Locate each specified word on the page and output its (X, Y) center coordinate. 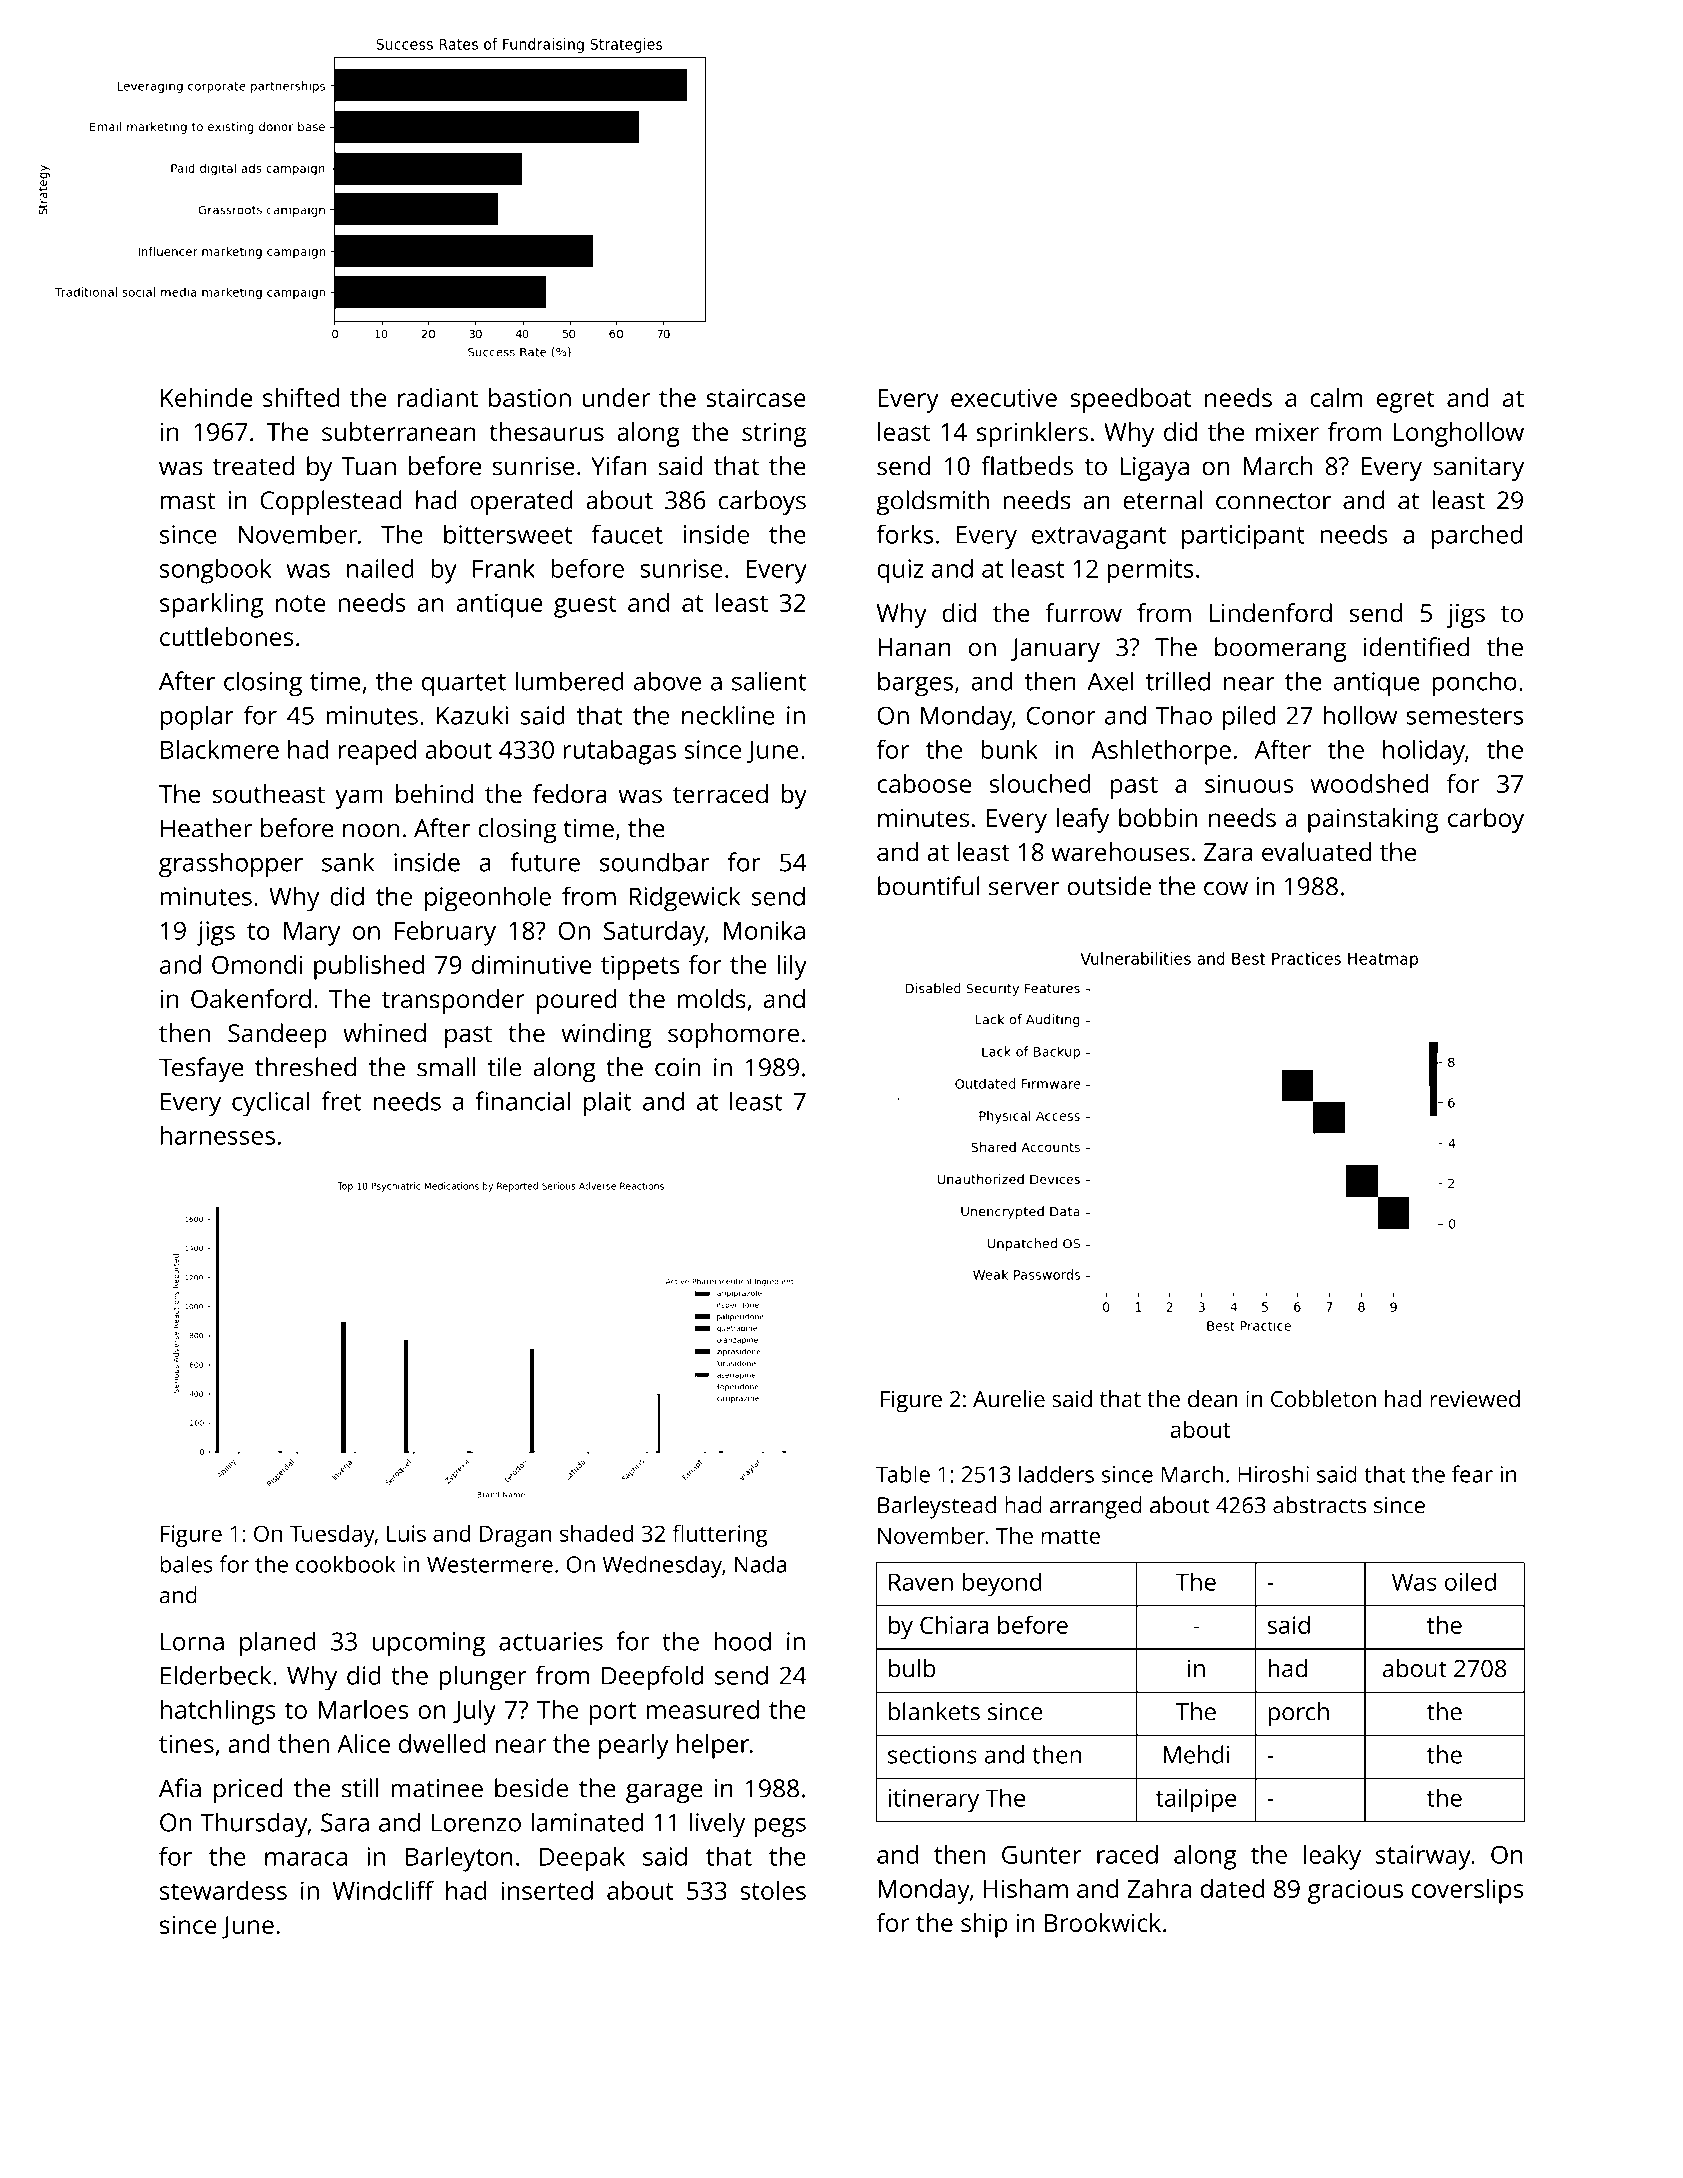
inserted (547, 1890)
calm (1336, 397)
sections (932, 1755)
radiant (438, 397)
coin (677, 1067)
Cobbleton (1323, 1398)
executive (1004, 397)
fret (342, 1101)
